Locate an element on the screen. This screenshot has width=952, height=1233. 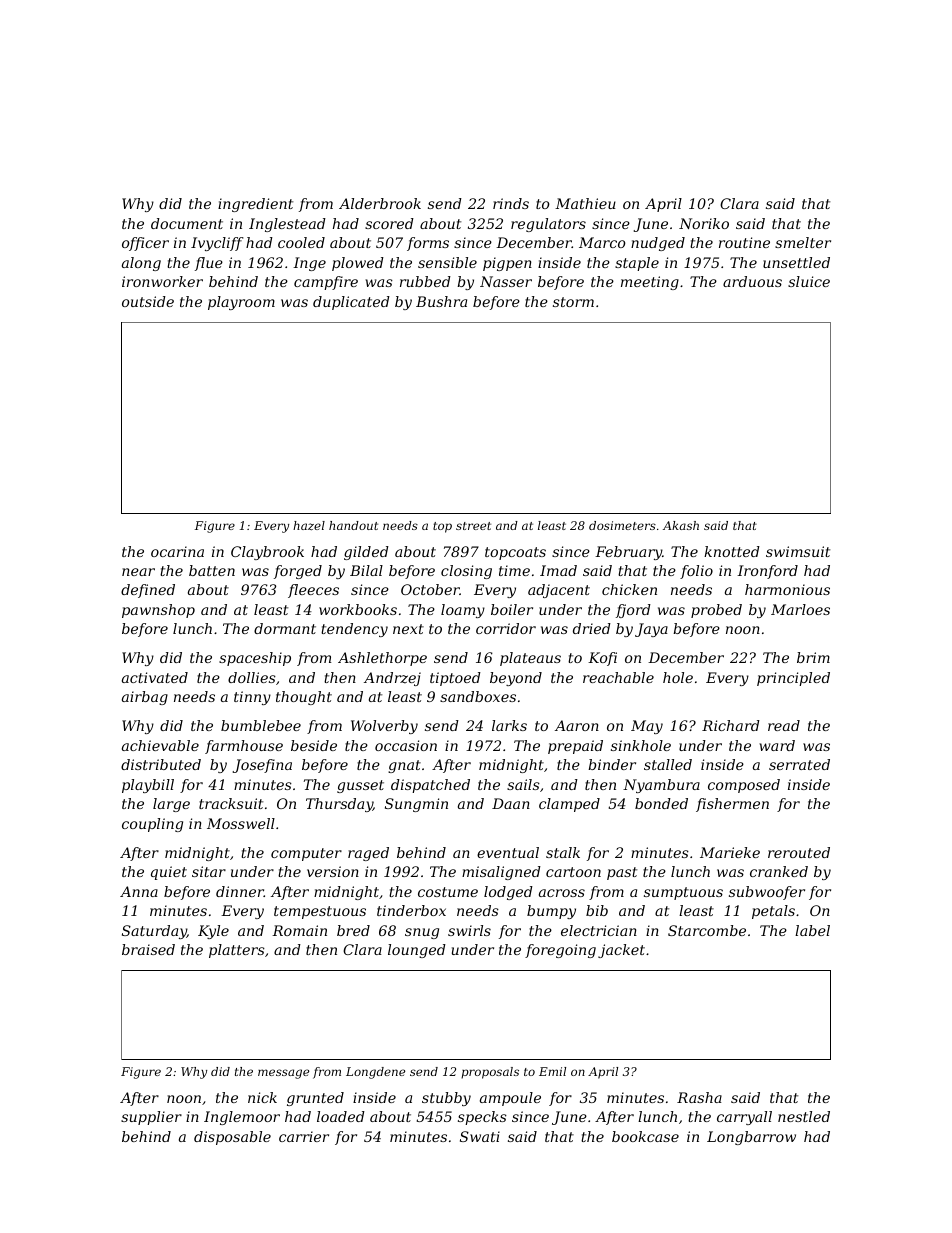
Daan is located at coordinates (511, 803).
